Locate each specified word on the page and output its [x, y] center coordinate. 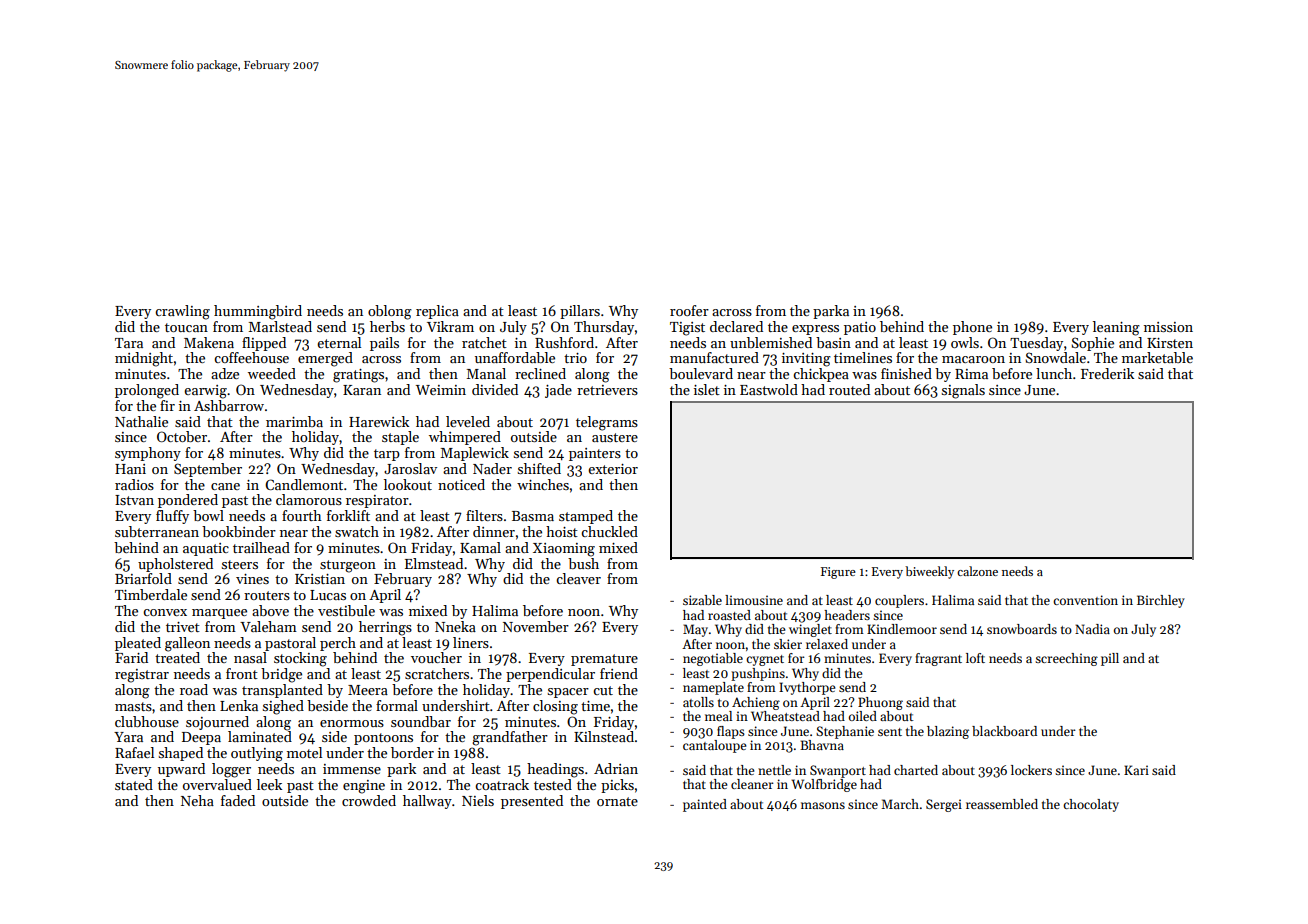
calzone [977, 571]
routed [849, 389]
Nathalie [141, 421]
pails [384, 344]
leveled [468, 421]
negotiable [713, 659]
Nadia [1092, 629]
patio [860, 328]
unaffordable [515, 357]
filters [484, 515]
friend [619, 673]
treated [177, 657]
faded [238, 800]
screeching [1066, 659]
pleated [138, 644]
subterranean [157, 531]
